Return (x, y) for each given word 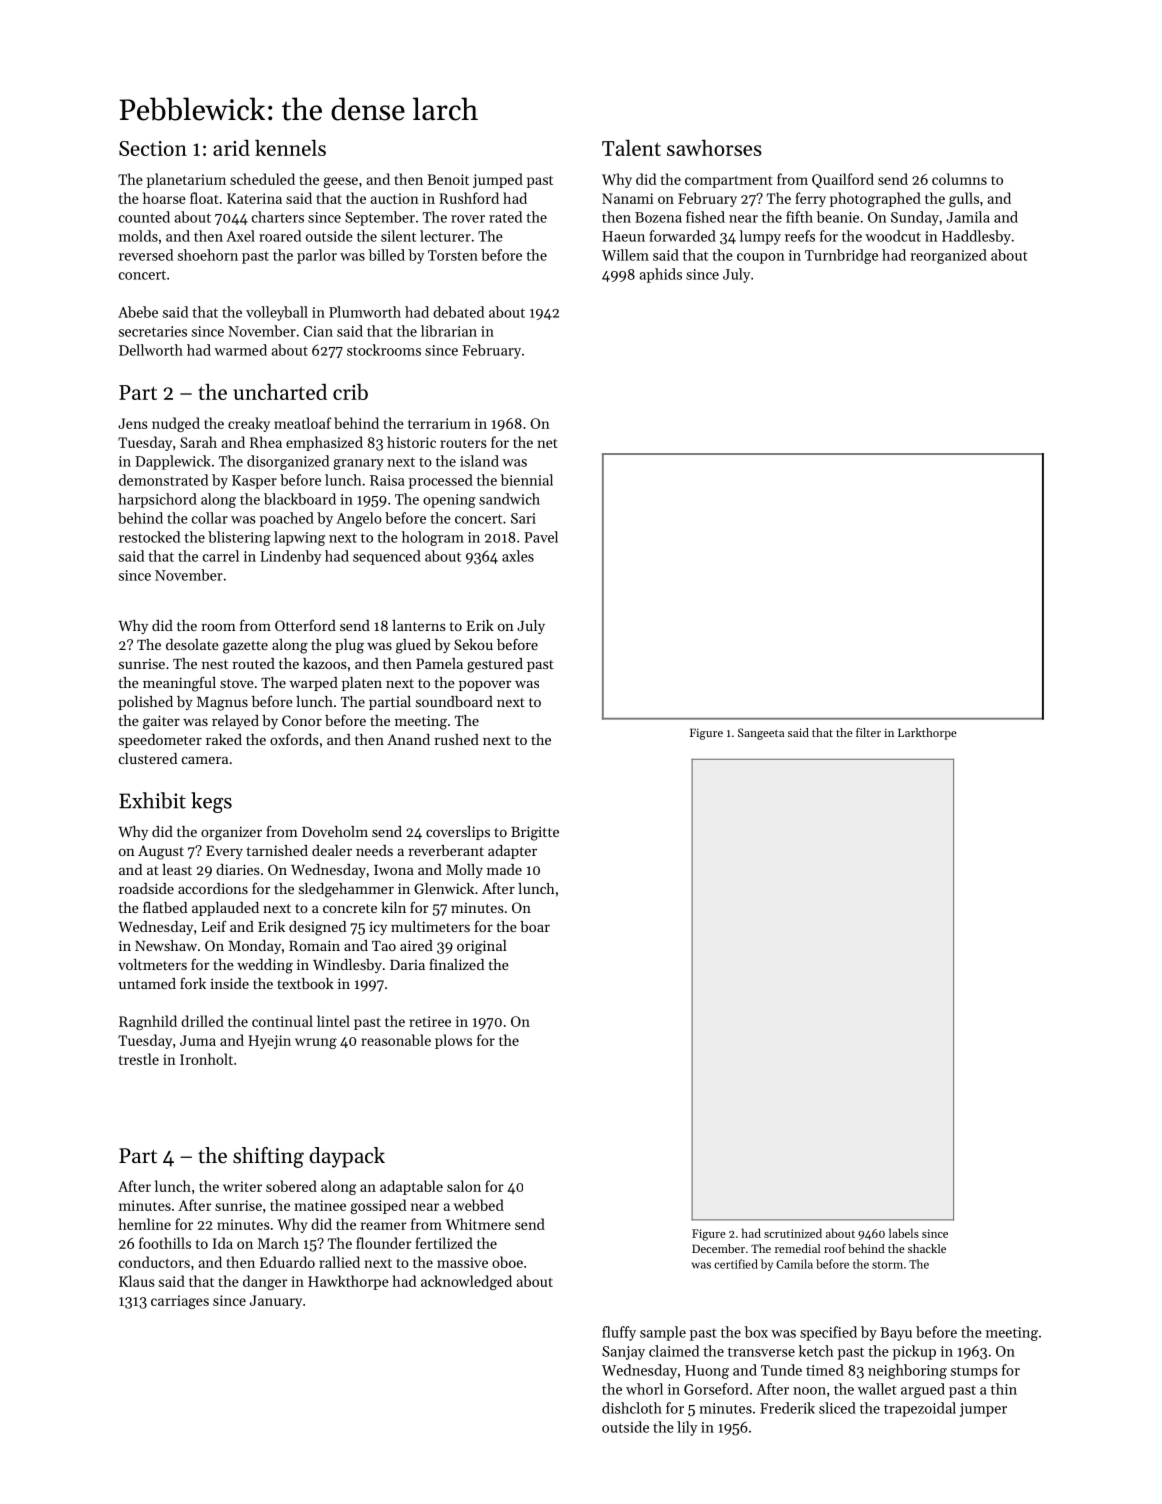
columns (959, 179)
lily (687, 1428)
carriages (180, 1302)
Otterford (305, 625)
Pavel (541, 537)
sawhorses (714, 147)
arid (231, 148)
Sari (523, 518)
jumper (983, 1410)
